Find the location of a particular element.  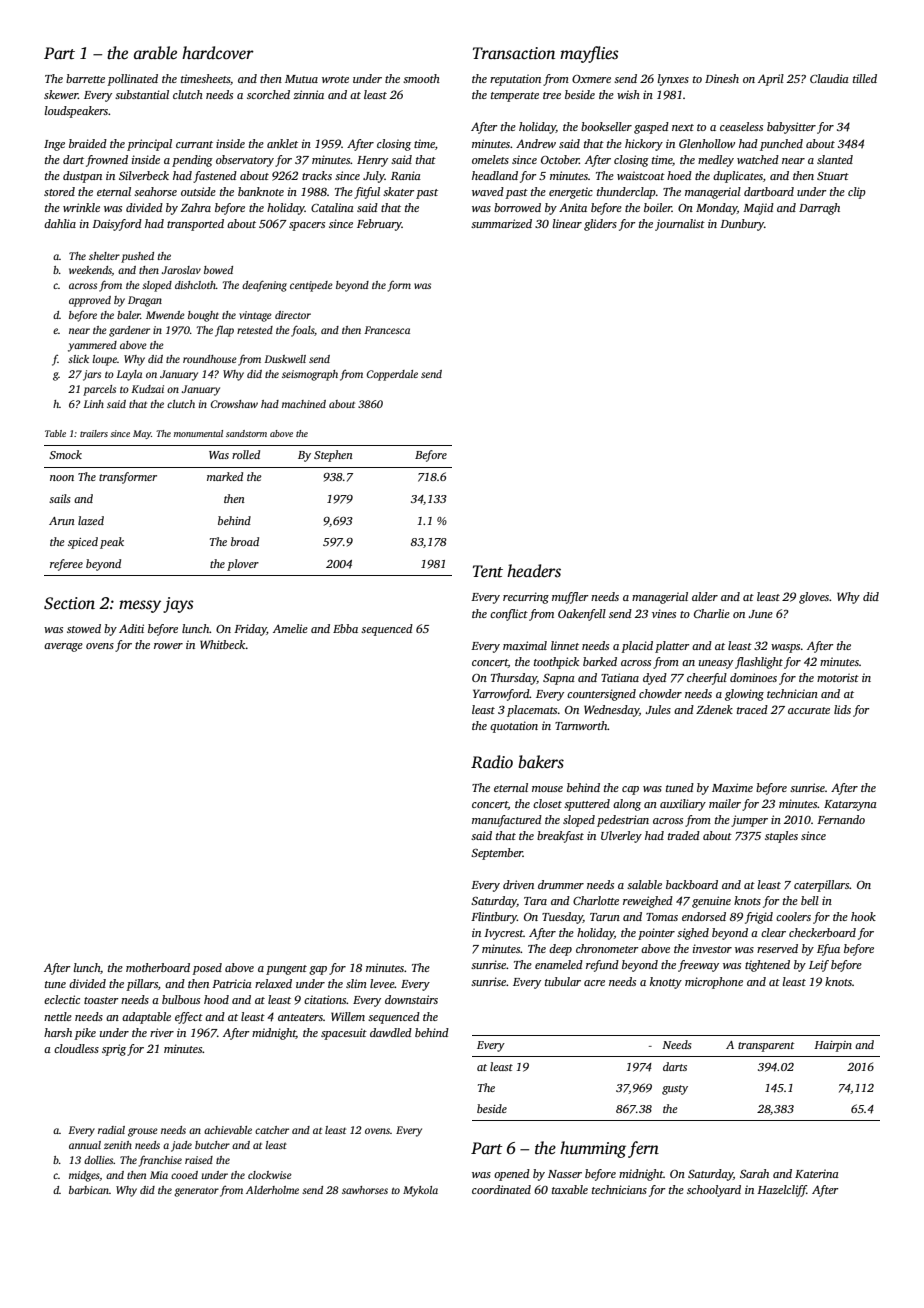

banknote is located at coordinates (261, 191).
